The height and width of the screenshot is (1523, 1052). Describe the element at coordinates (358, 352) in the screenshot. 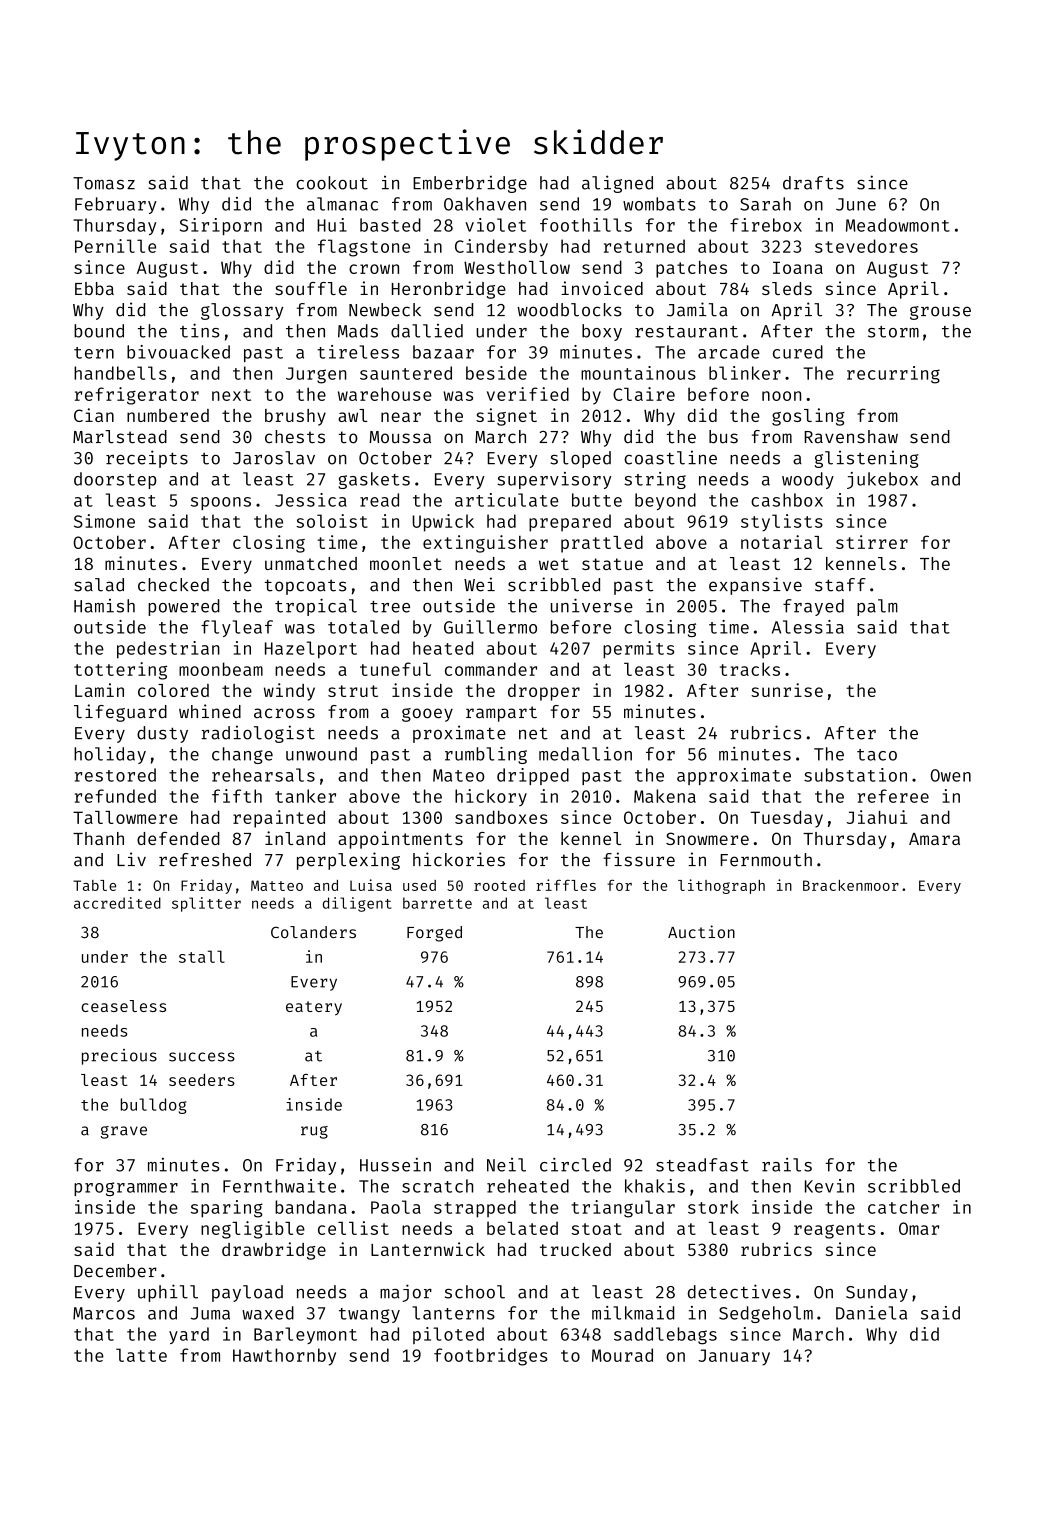

I see `tireless` at that location.
